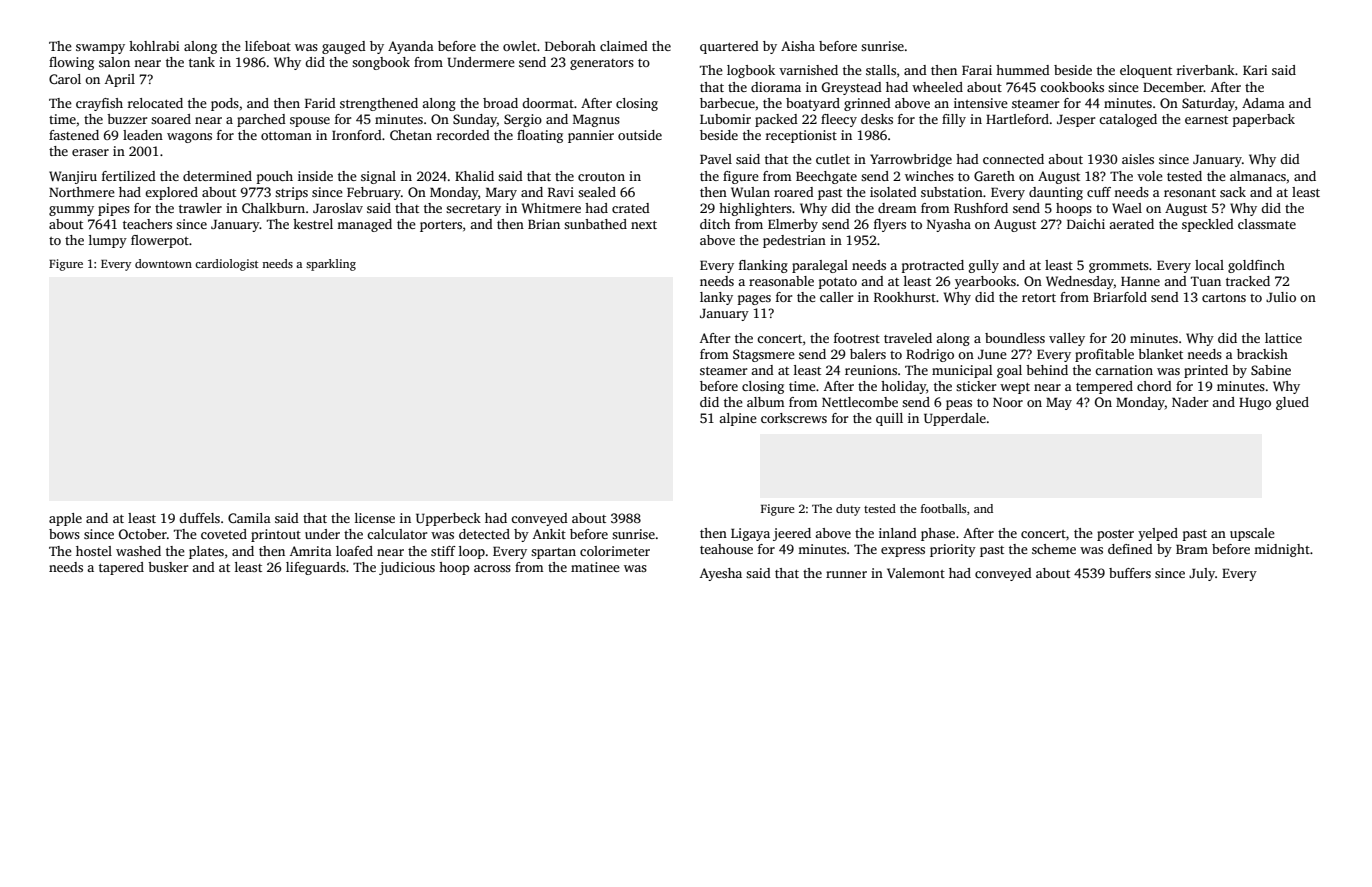 Image resolution: width=1372 pixels, height=887 pixels. Describe the element at coordinates (310, 122) in the image. I see `spouse` at that location.
